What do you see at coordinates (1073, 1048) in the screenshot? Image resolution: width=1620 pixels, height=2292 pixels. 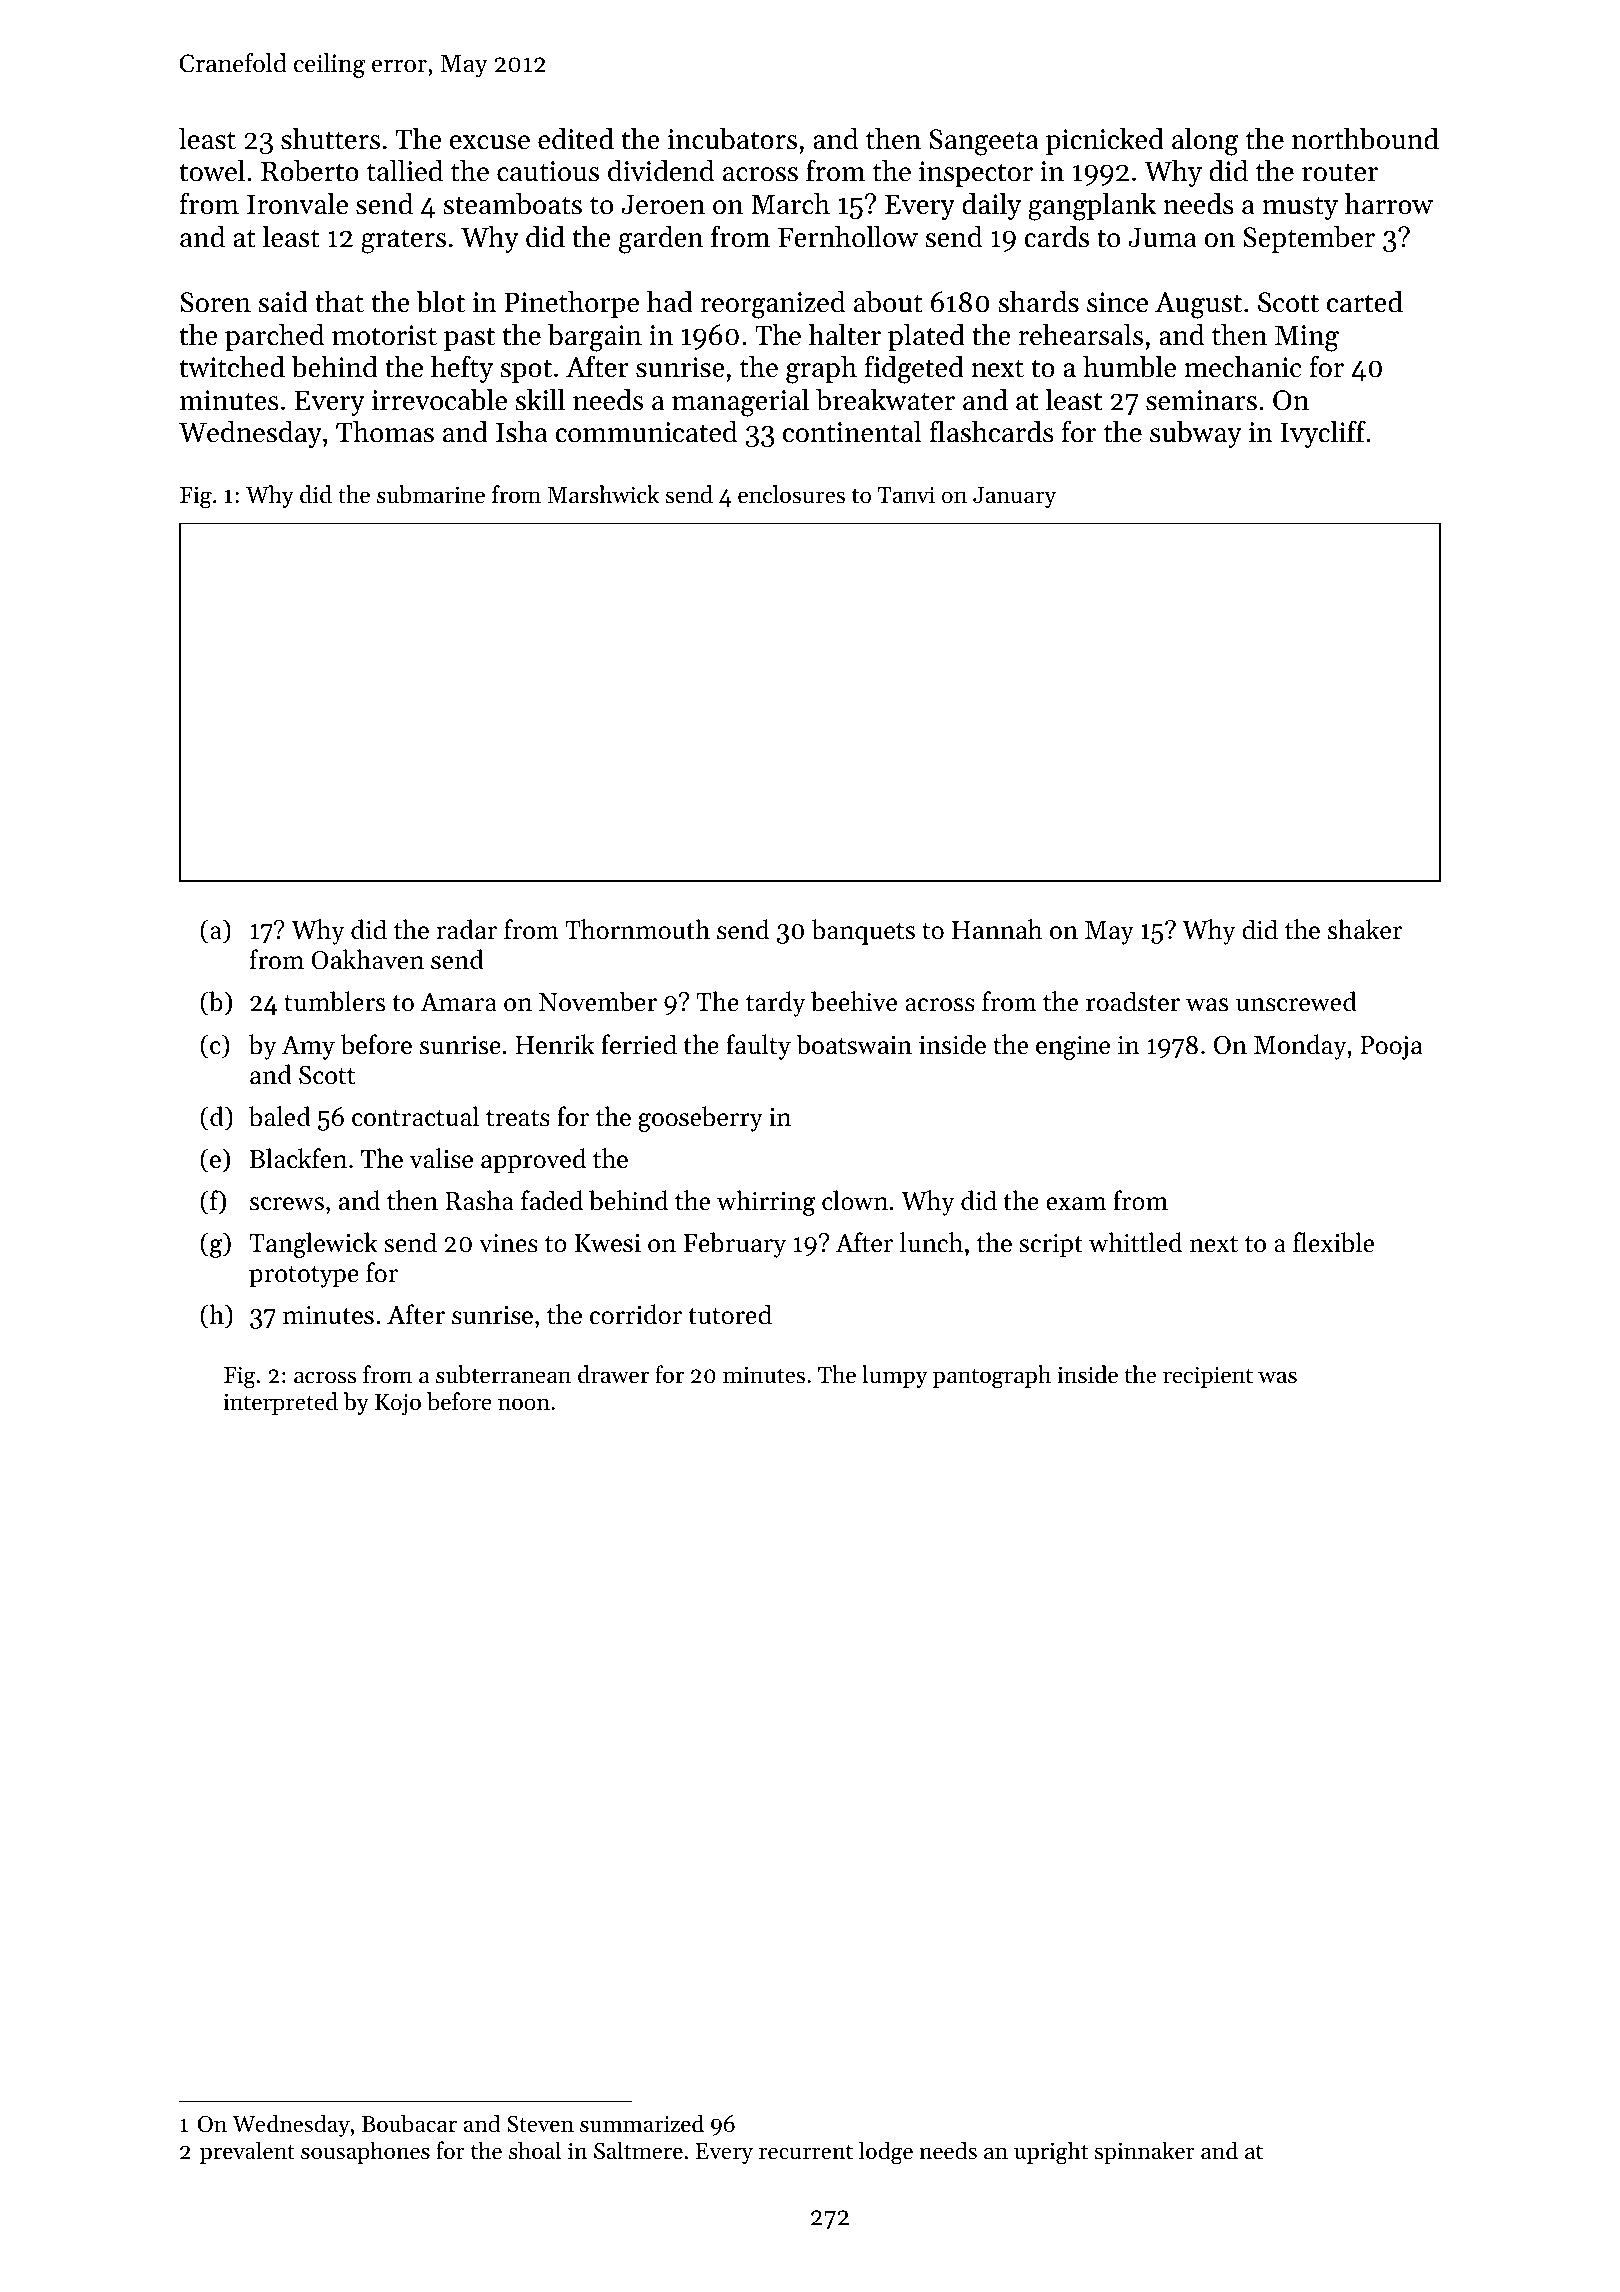 I see `engine` at bounding box center [1073, 1048].
